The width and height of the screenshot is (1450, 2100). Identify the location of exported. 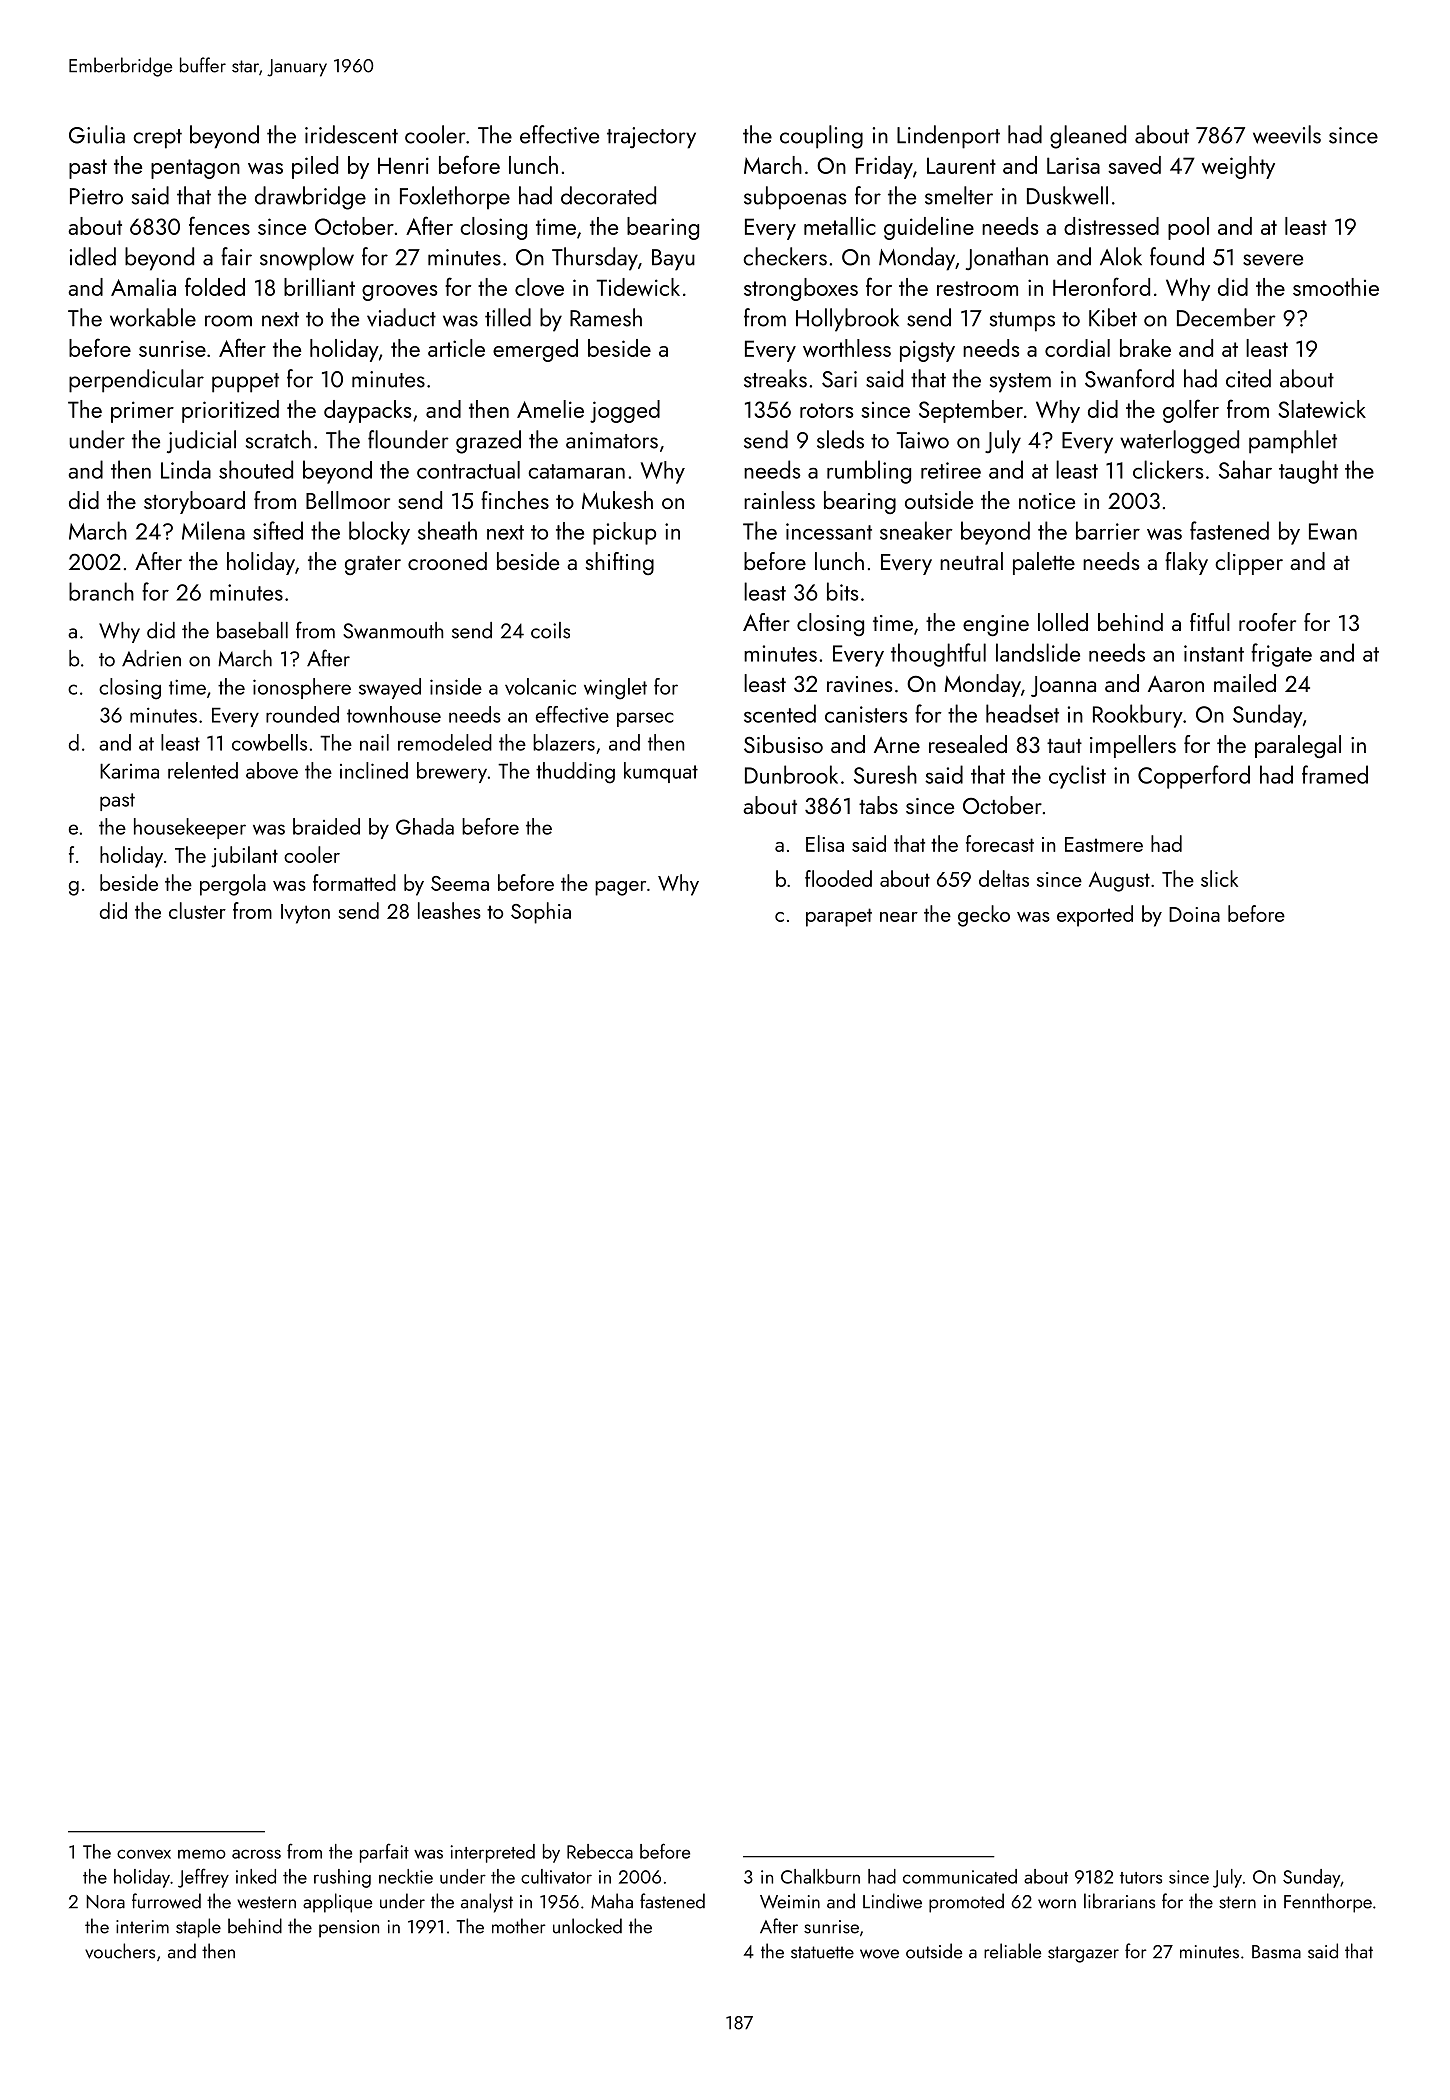
(1095, 916).
